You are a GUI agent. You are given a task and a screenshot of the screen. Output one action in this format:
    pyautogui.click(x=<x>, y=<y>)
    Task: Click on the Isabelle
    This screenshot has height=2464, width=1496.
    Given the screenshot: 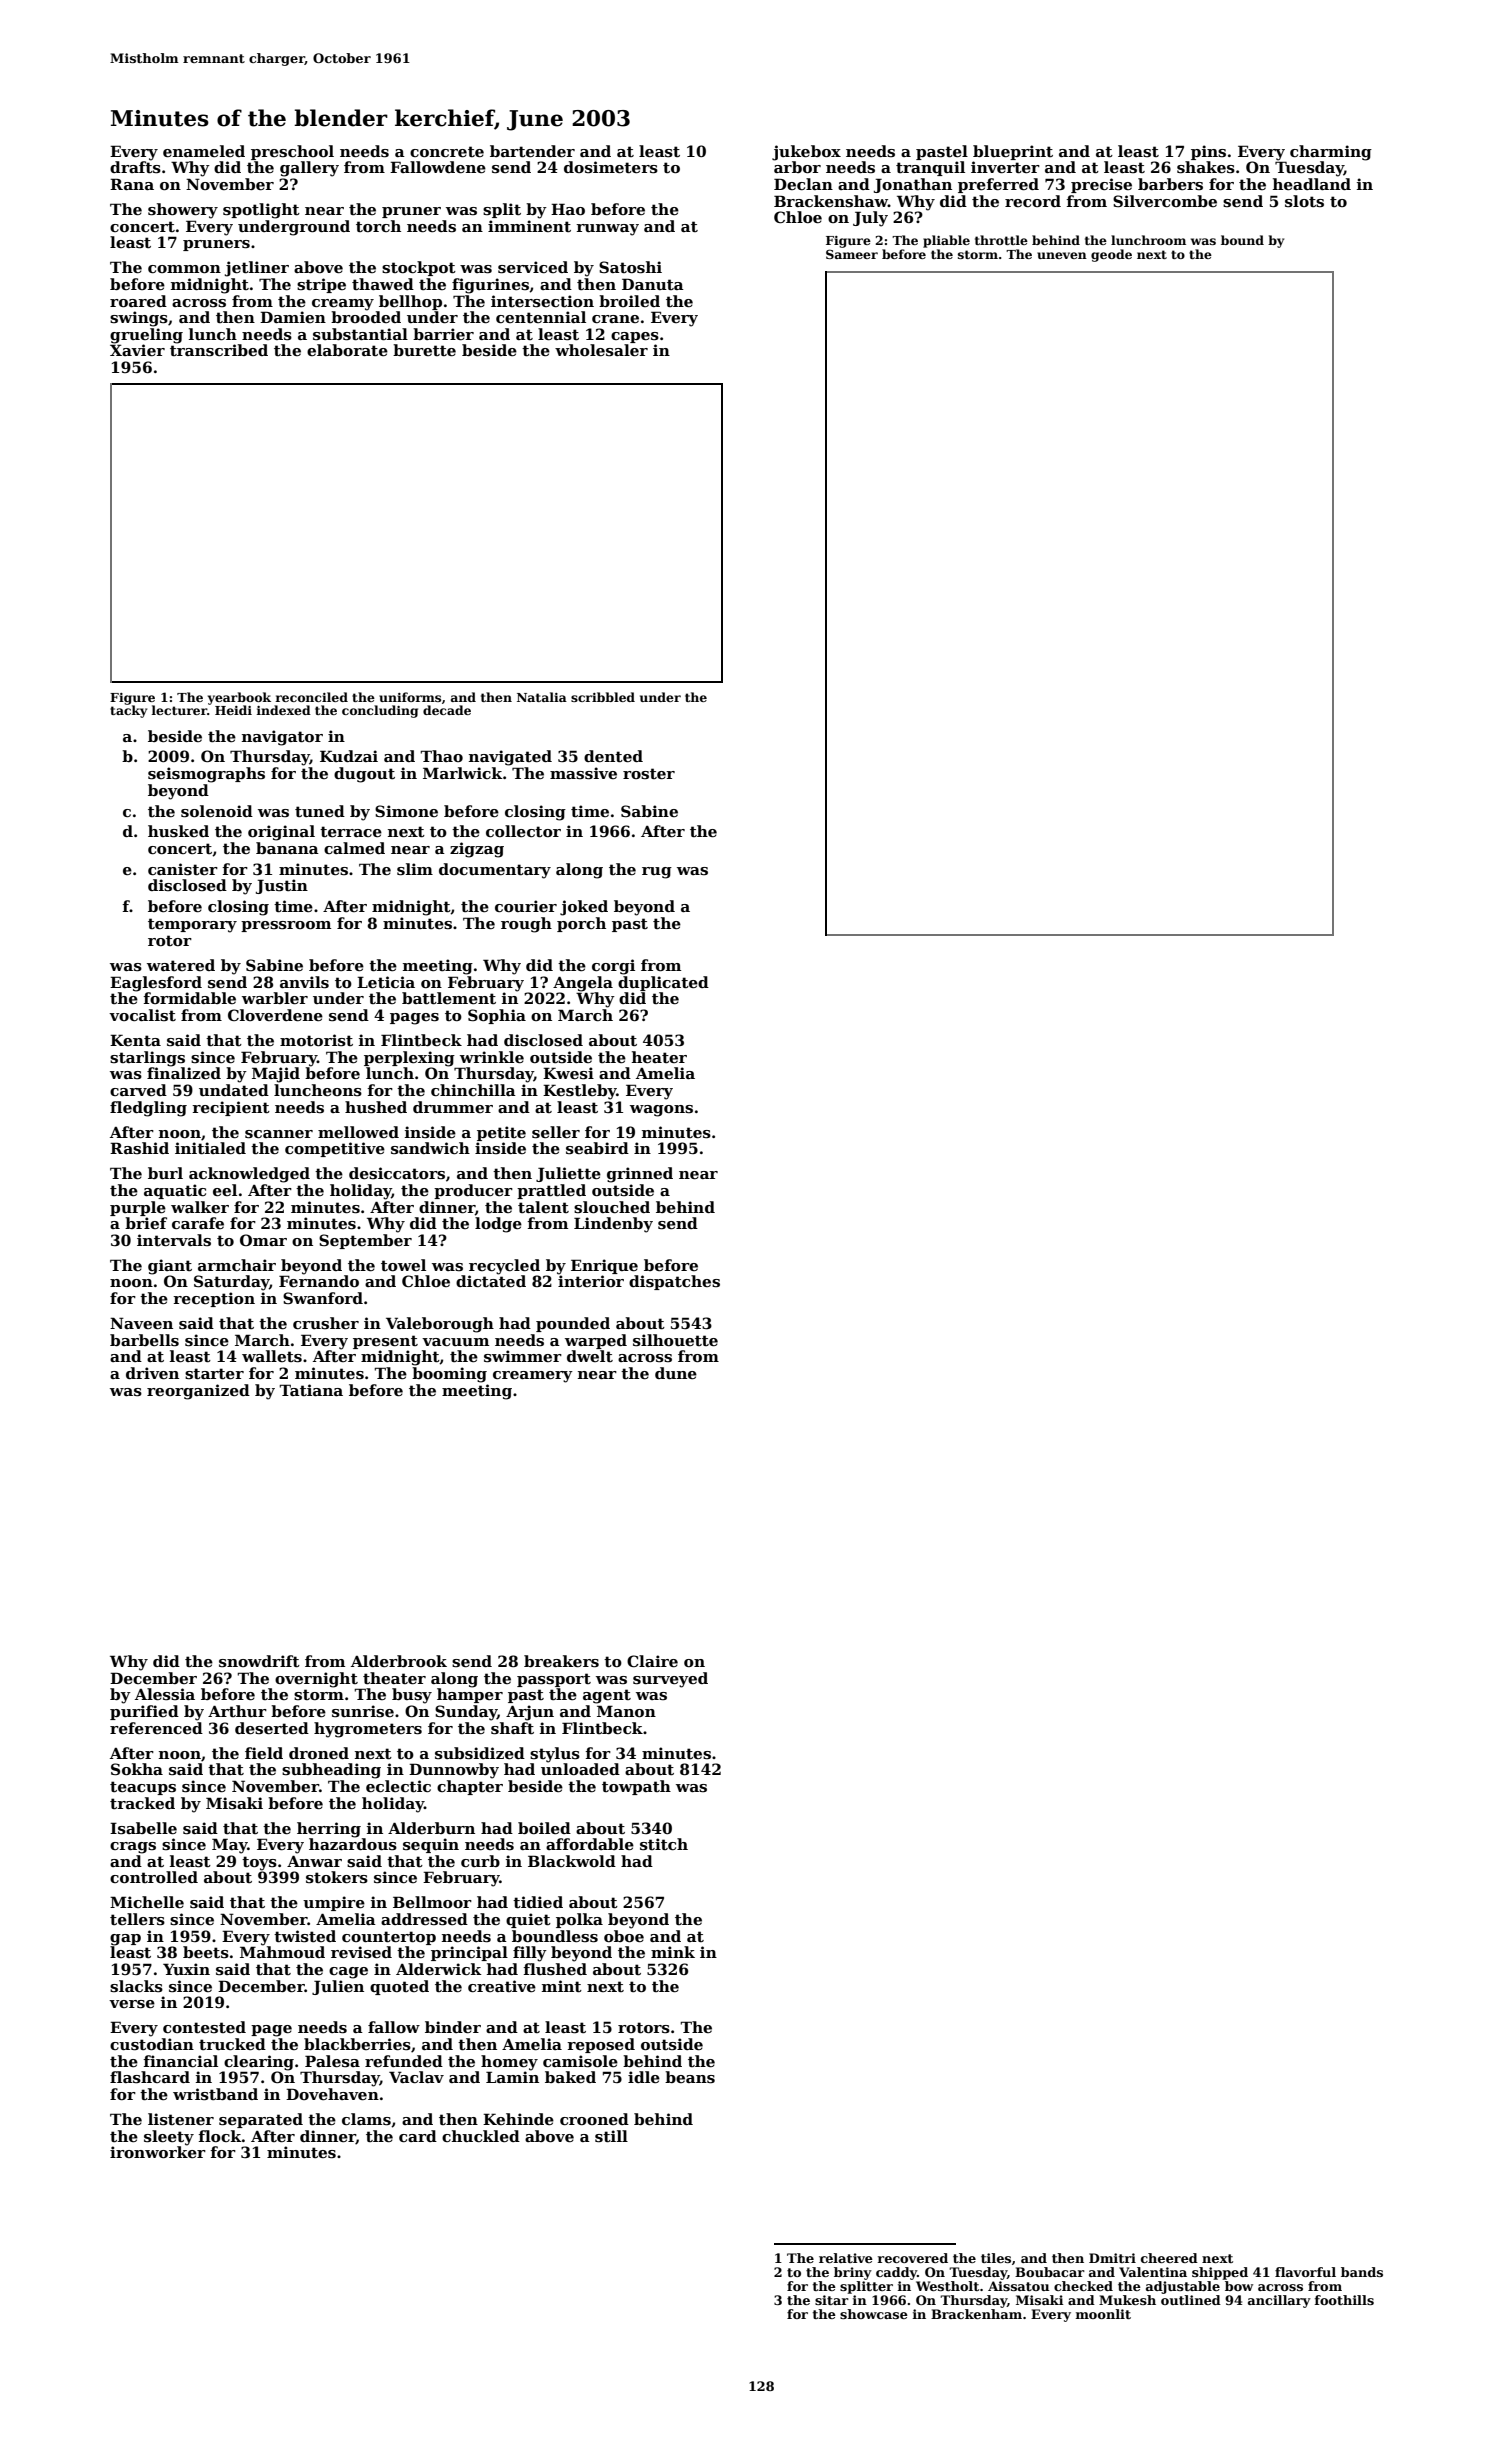 What is the action you would take?
    pyautogui.click(x=143, y=1828)
